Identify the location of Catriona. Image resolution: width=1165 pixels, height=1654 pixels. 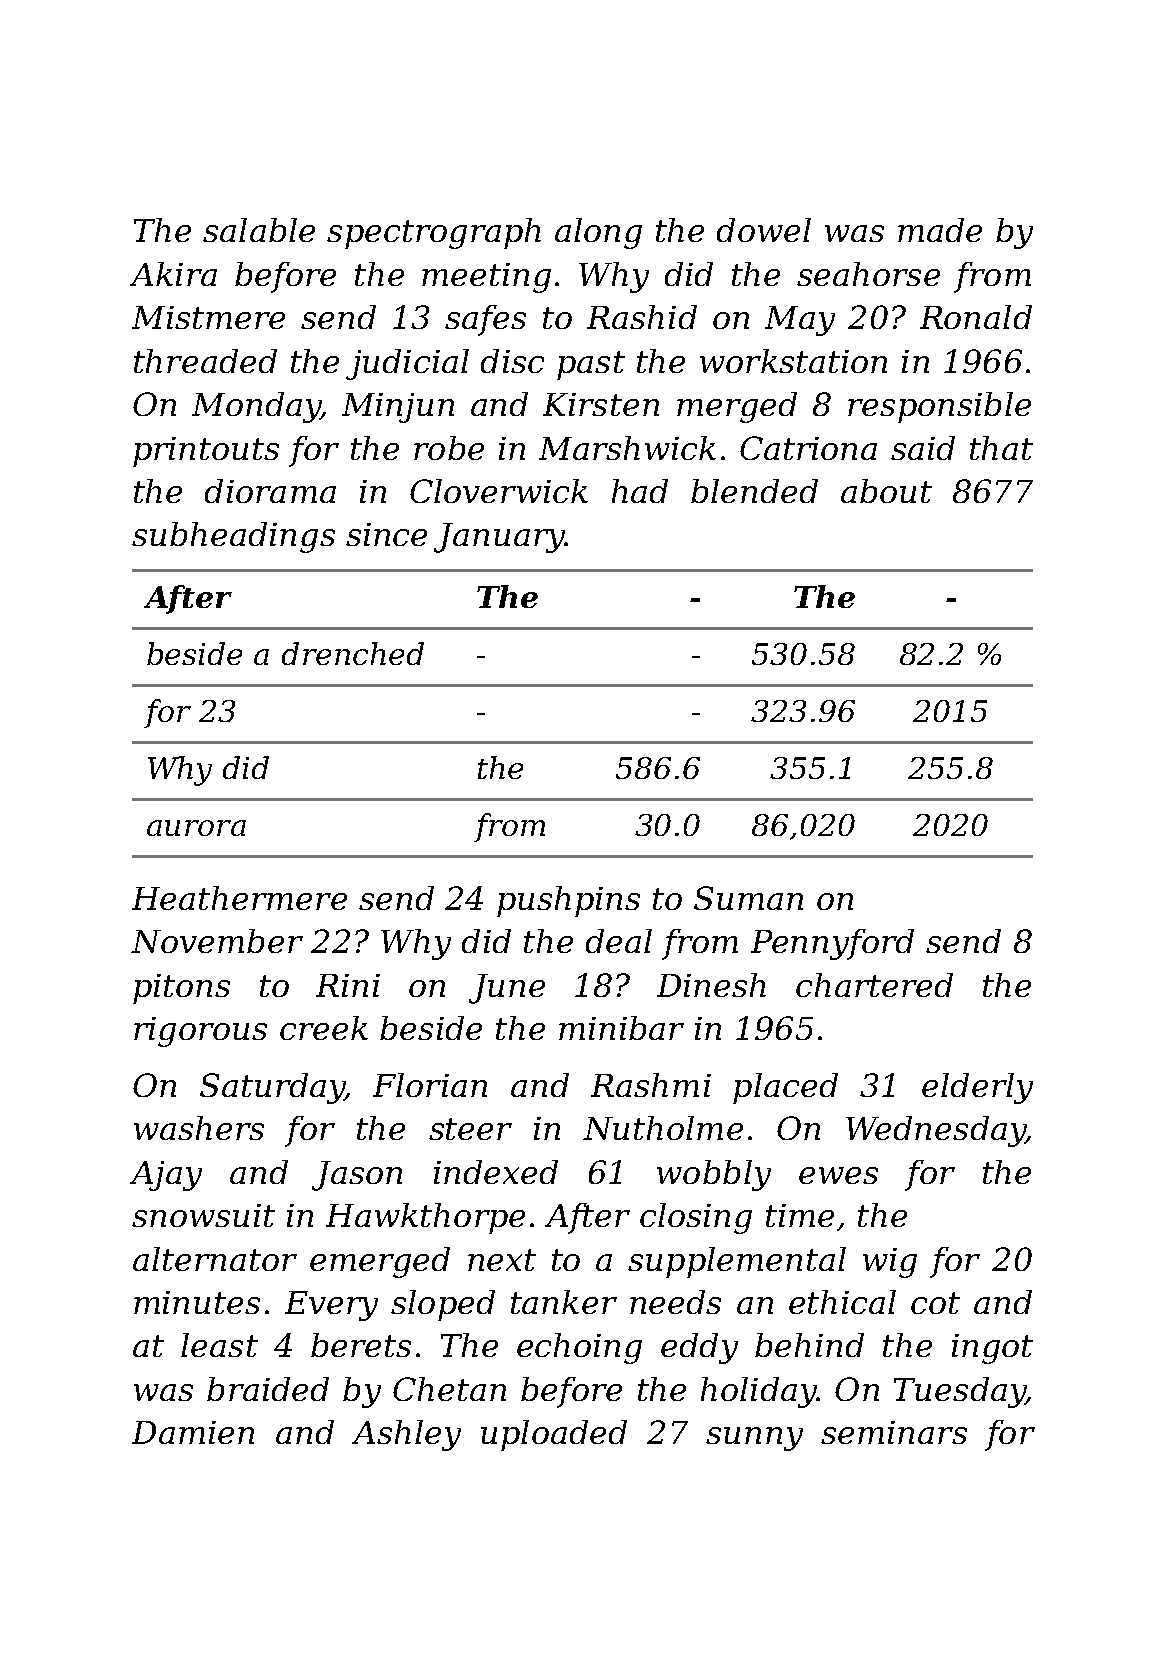
(808, 448).
